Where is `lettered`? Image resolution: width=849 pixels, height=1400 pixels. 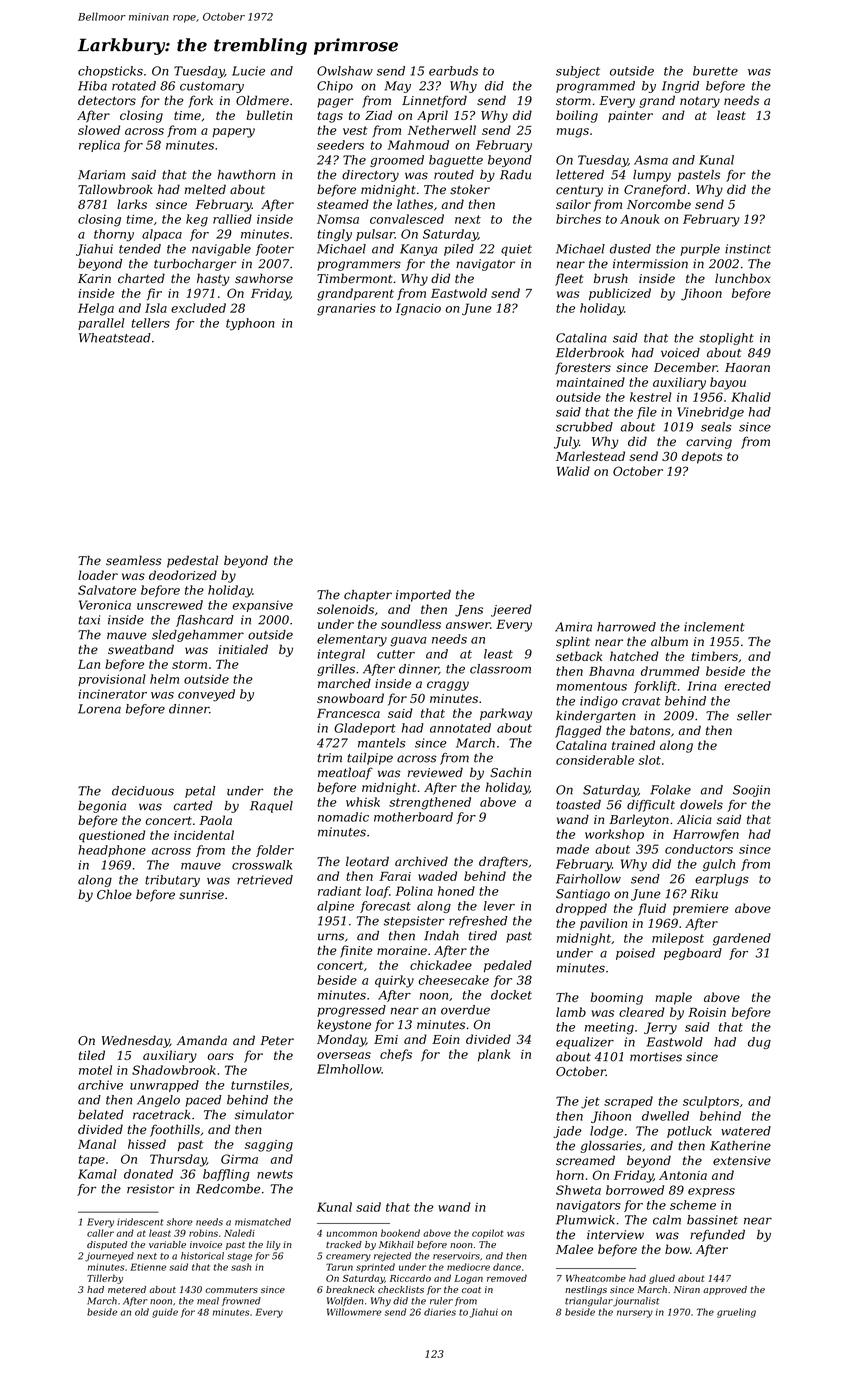
lettered is located at coordinates (580, 175).
